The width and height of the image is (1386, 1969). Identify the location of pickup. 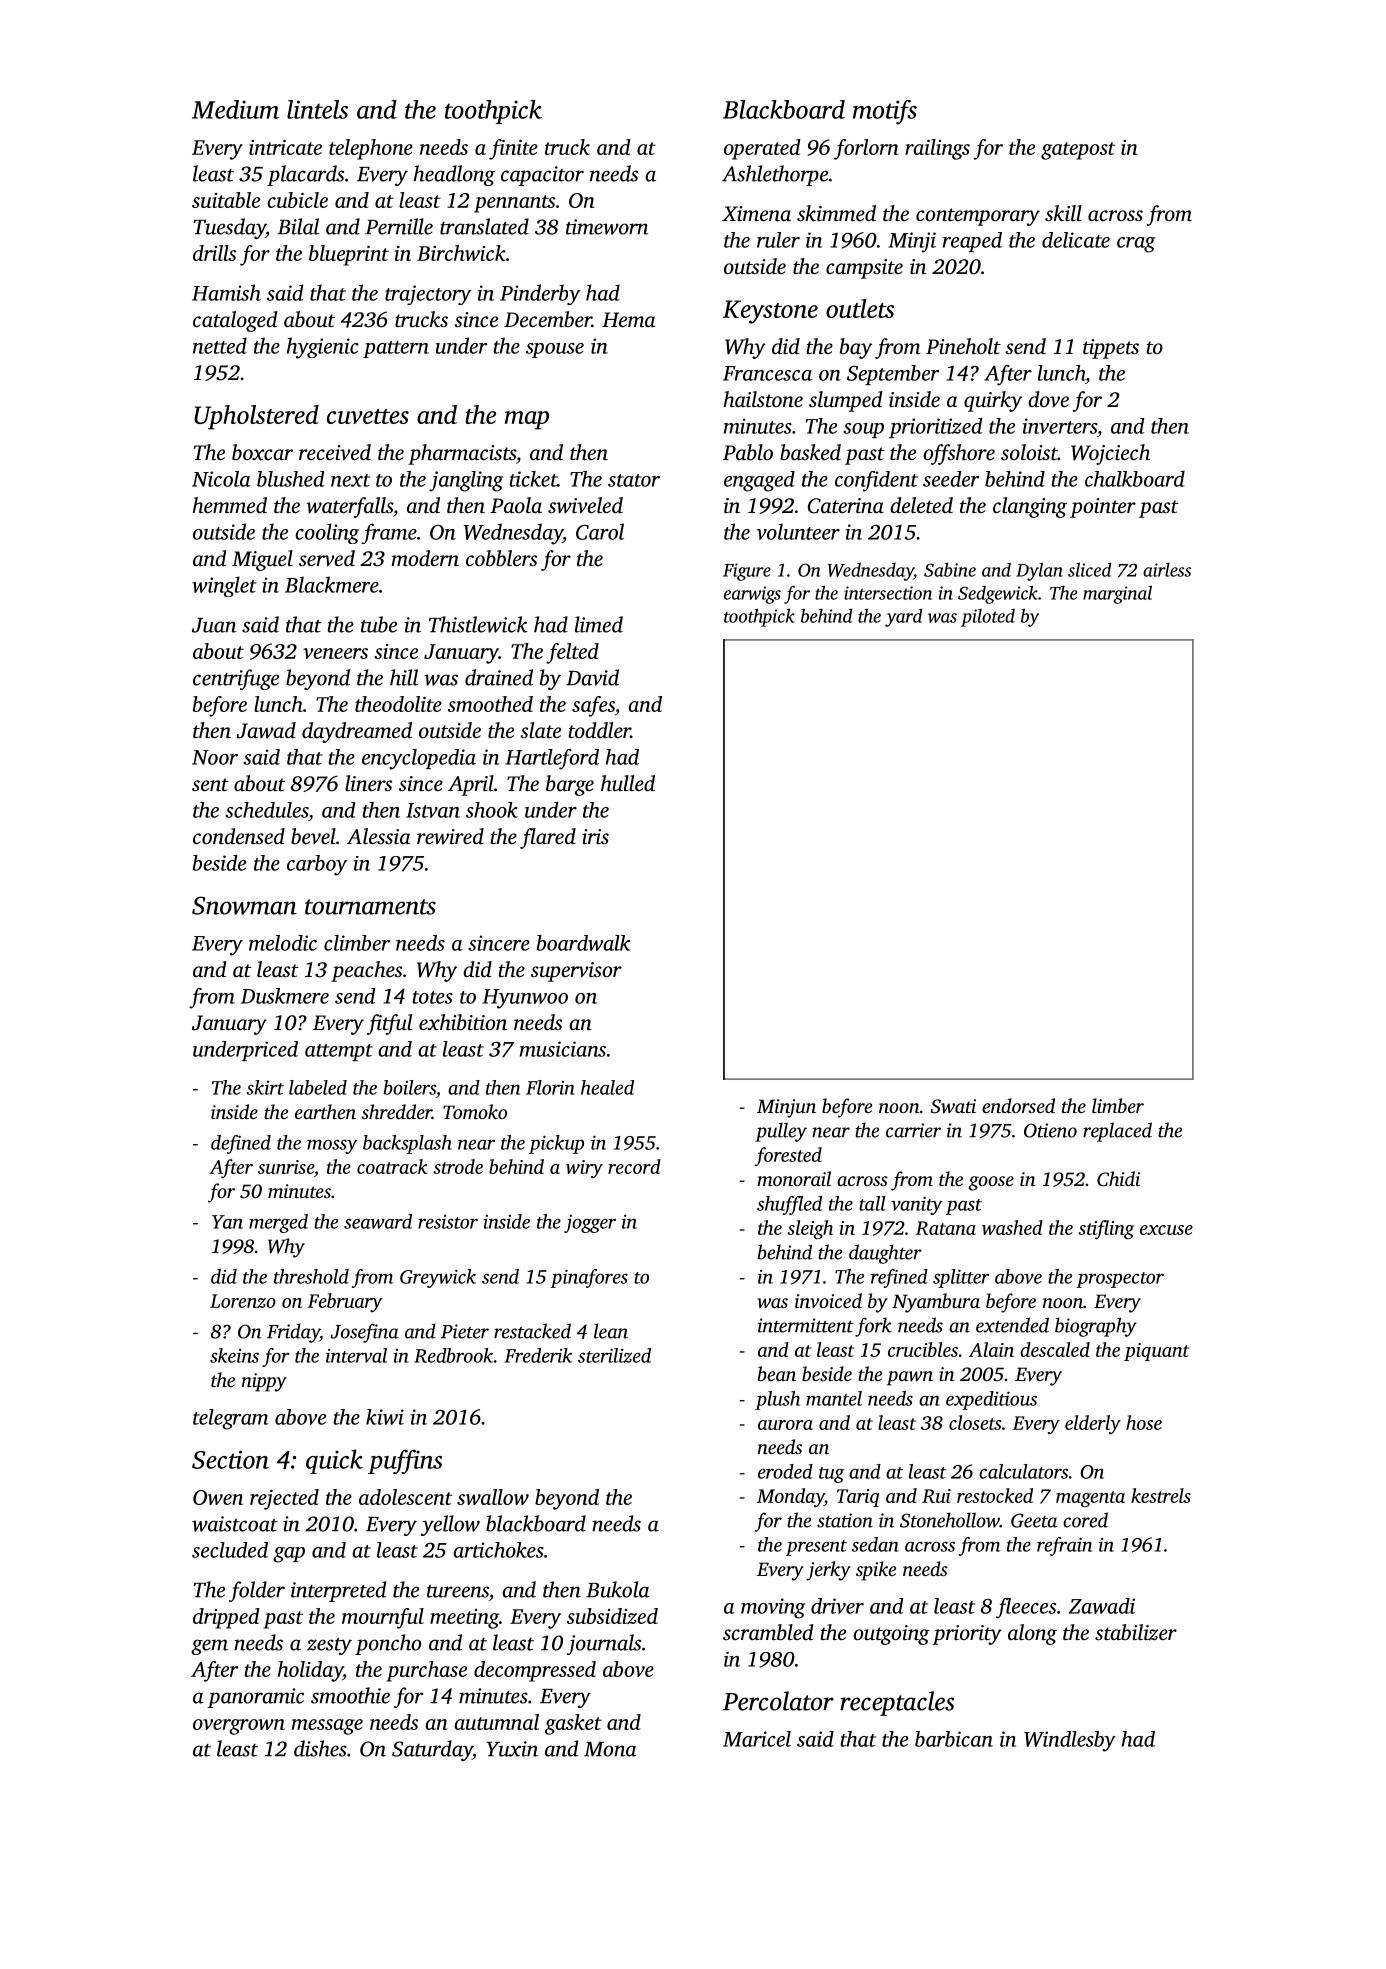
(556, 1144).
